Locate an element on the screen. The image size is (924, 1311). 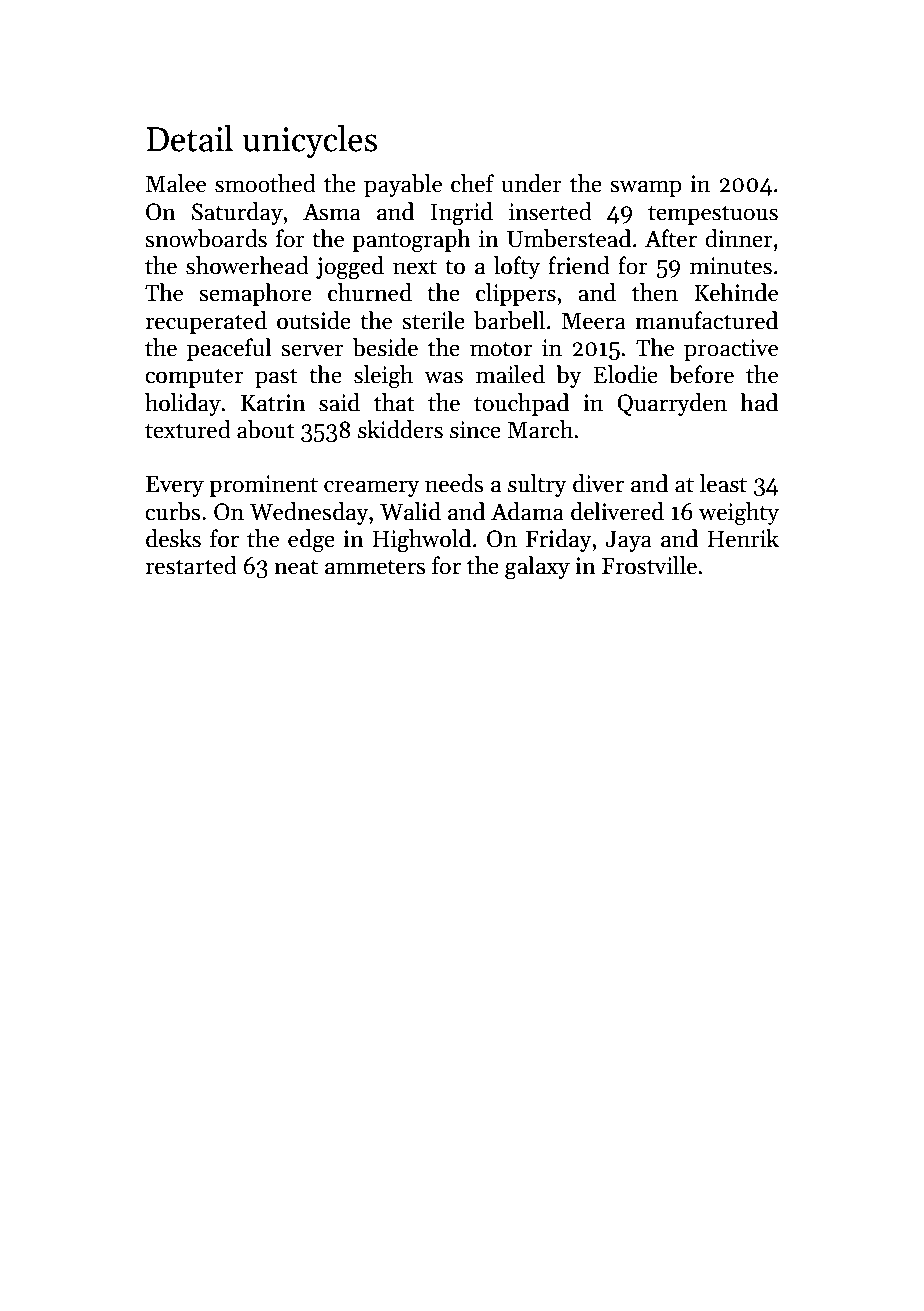
peaceful is located at coordinates (229, 349).
